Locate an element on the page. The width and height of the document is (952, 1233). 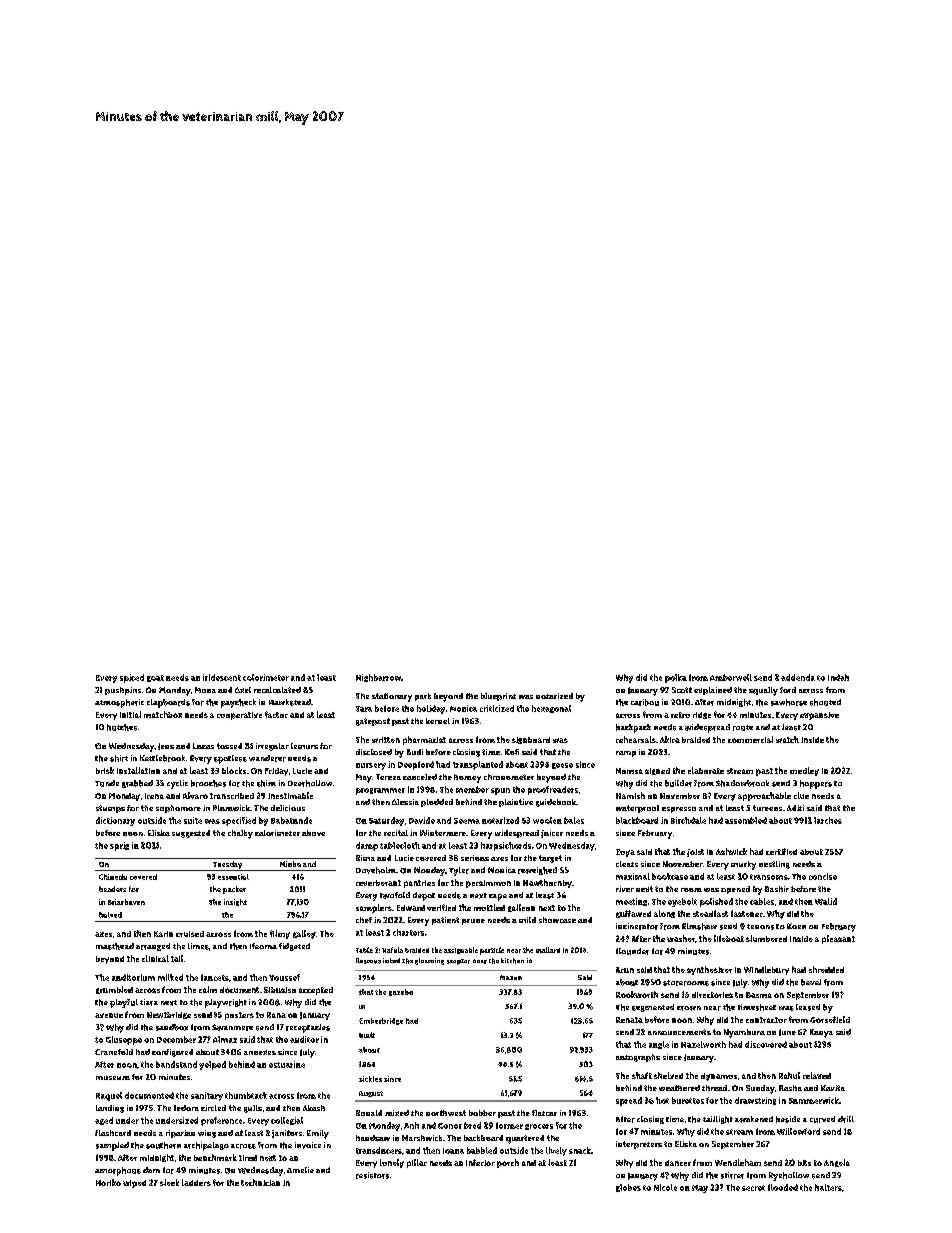
polka is located at coordinates (676, 678).
